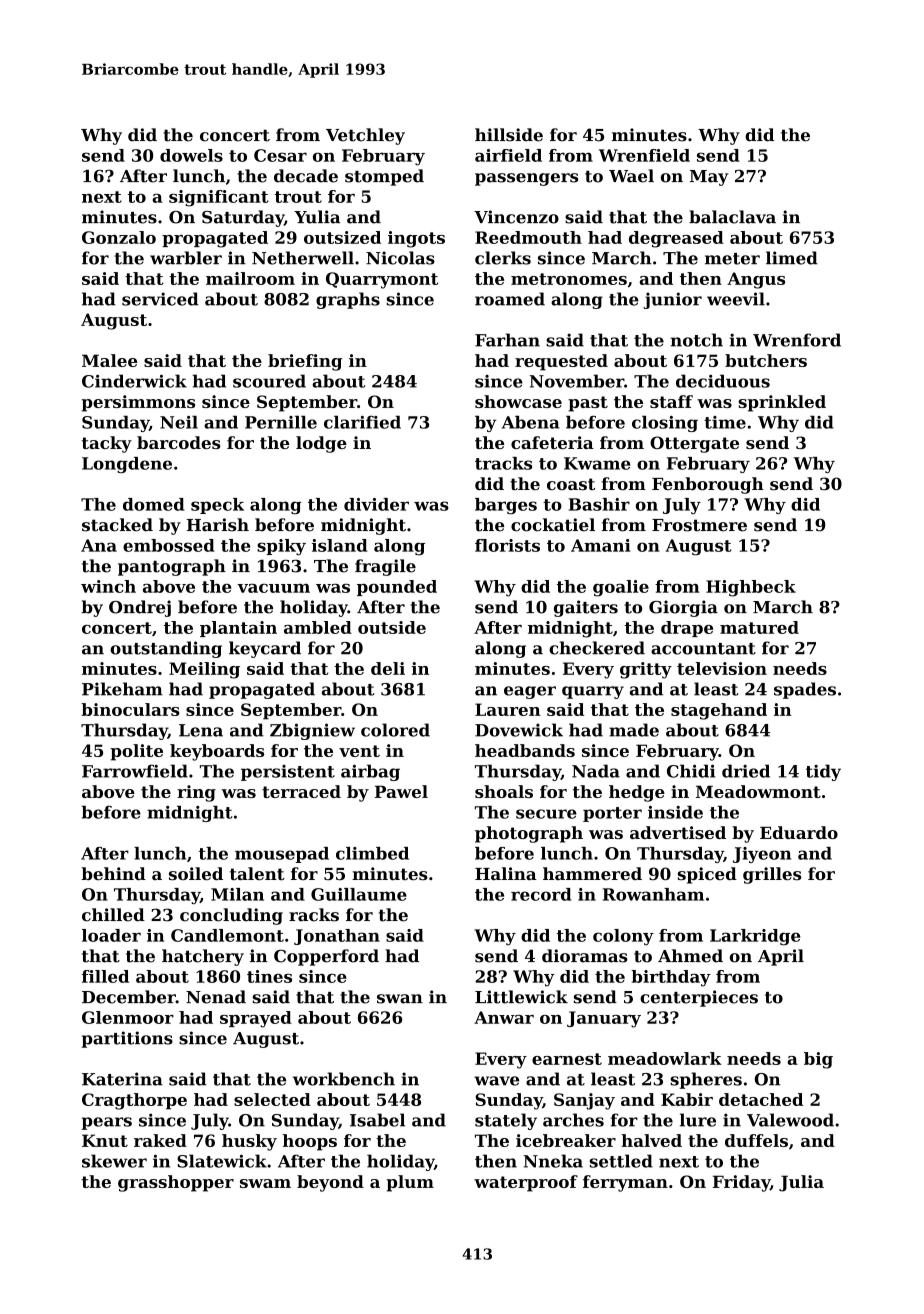 The image size is (924, 1314). I want to click on record, so click(541, 894).
